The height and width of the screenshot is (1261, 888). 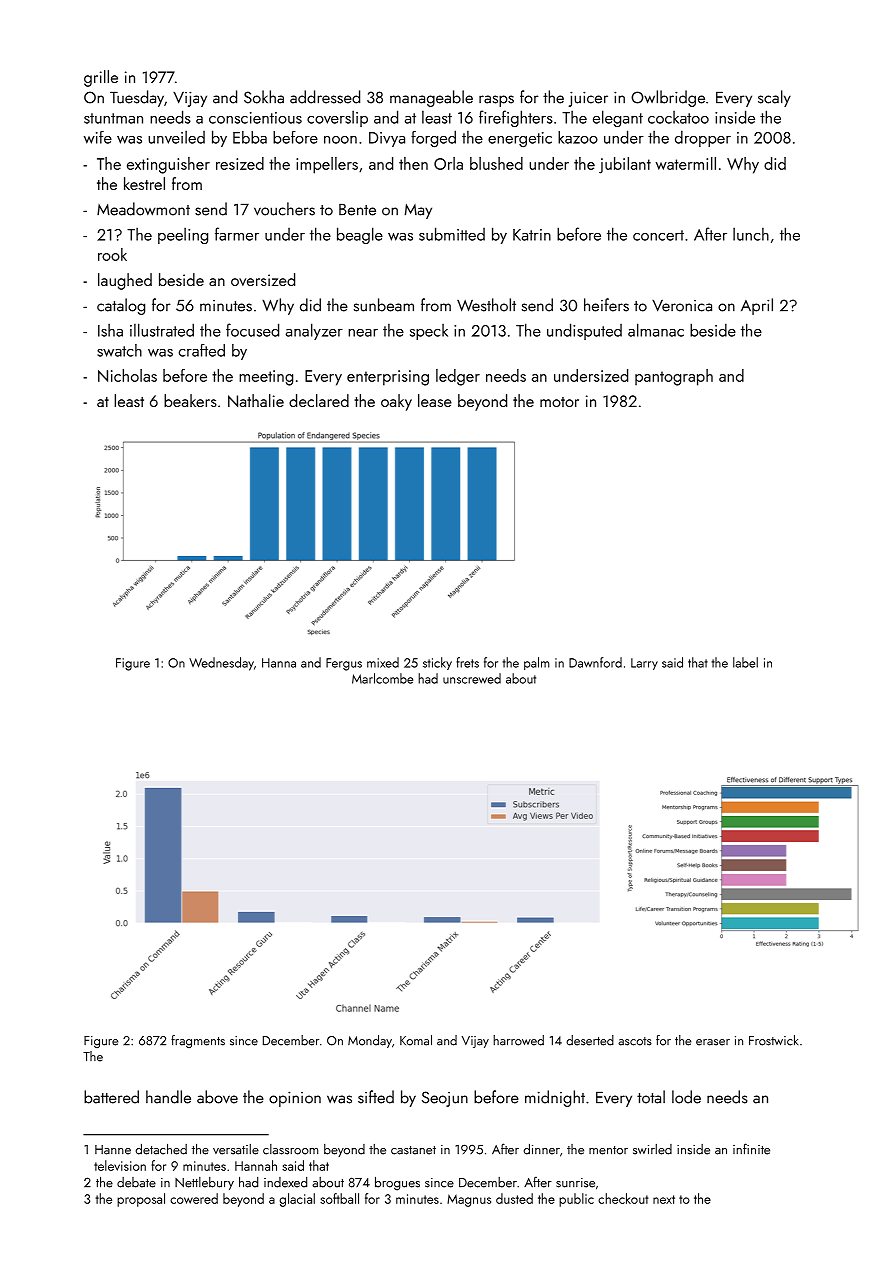 I want to click on mixed, so click(x=383, y=662).
